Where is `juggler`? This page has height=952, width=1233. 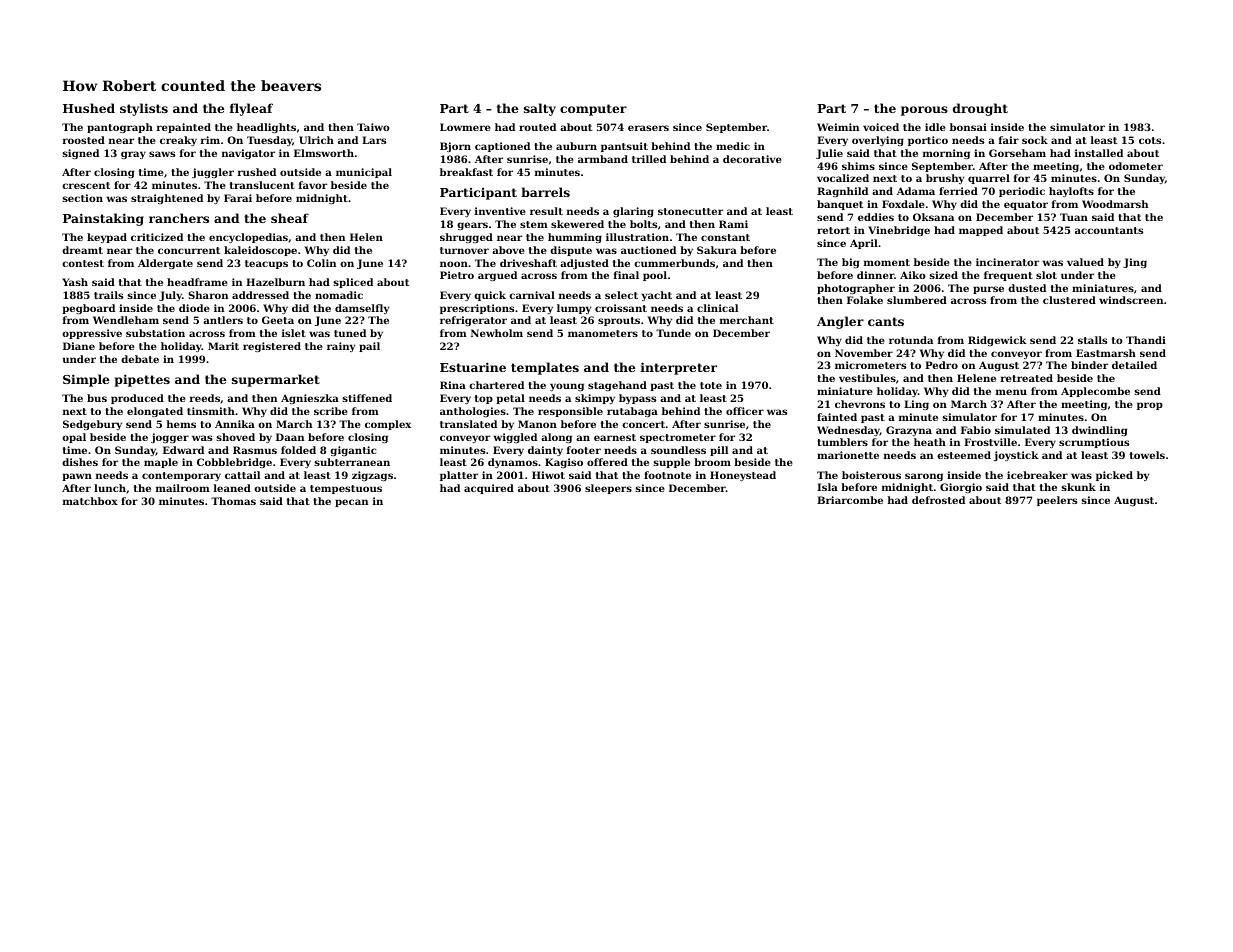 juggler is located at coordinates (213, 173).
